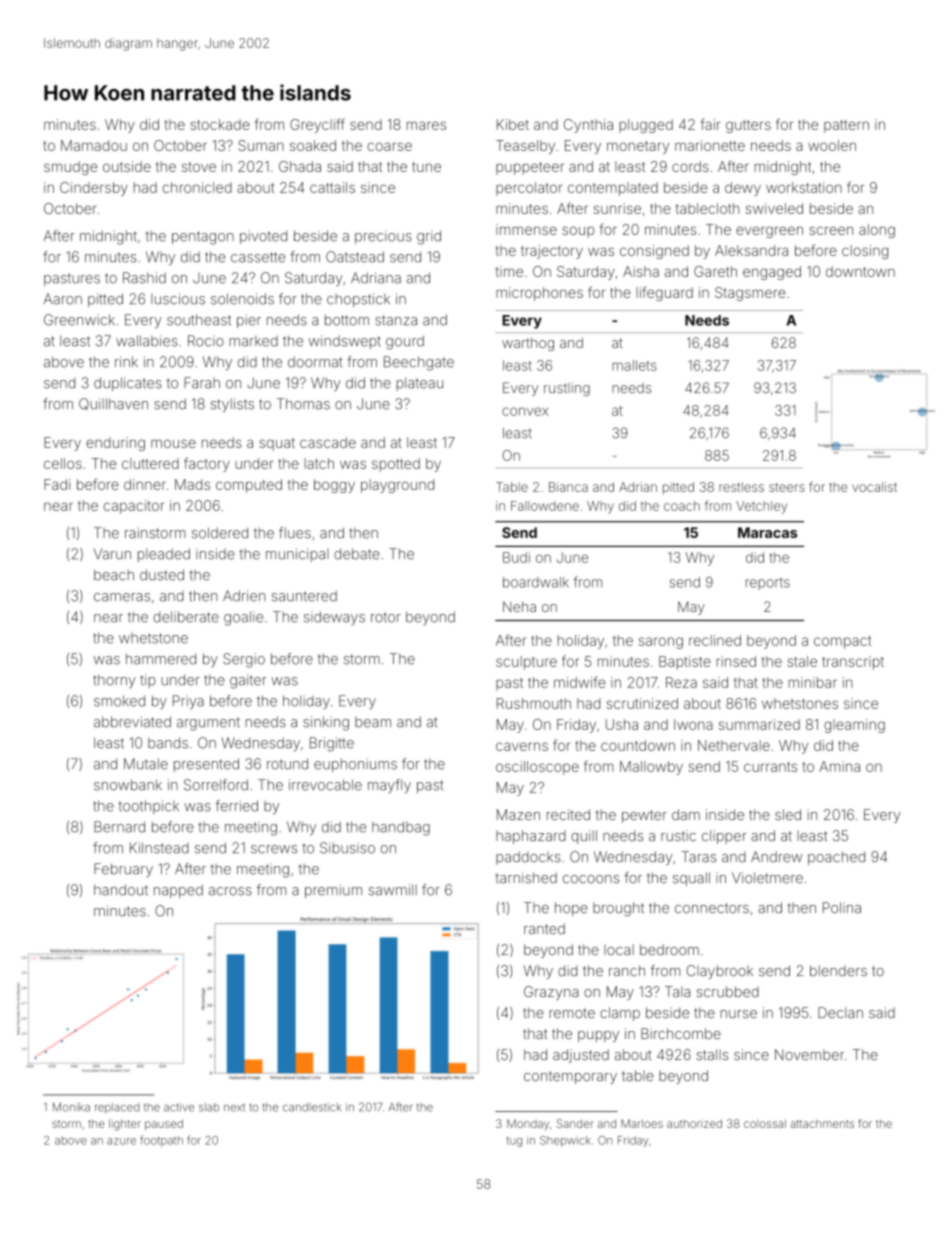 This document has width=952, height=1233. What do you see at coordinates (522, 746) in the document?
I see `caverns` at bounding box center [522, 746].
